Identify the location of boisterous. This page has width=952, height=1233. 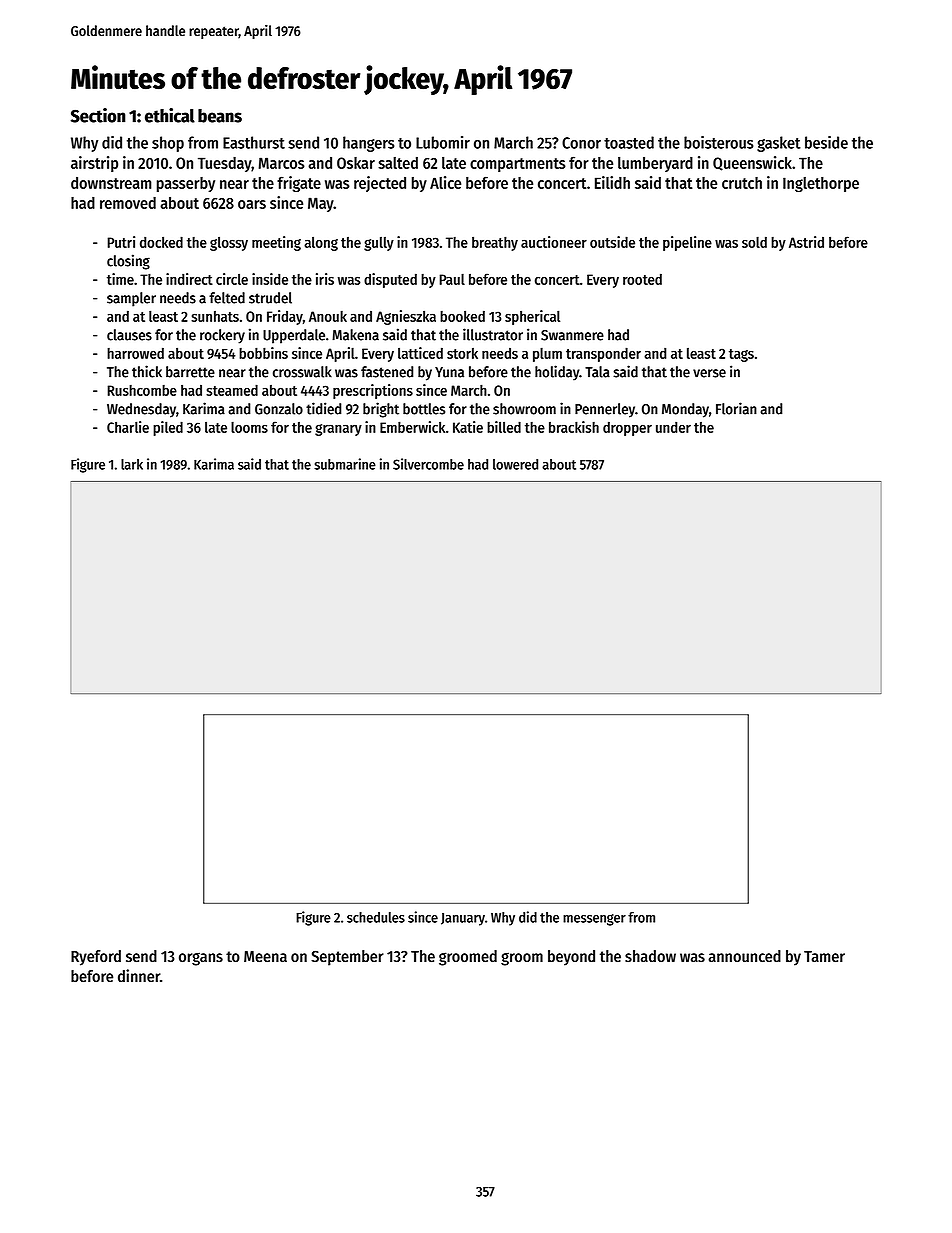
(718, 142).
